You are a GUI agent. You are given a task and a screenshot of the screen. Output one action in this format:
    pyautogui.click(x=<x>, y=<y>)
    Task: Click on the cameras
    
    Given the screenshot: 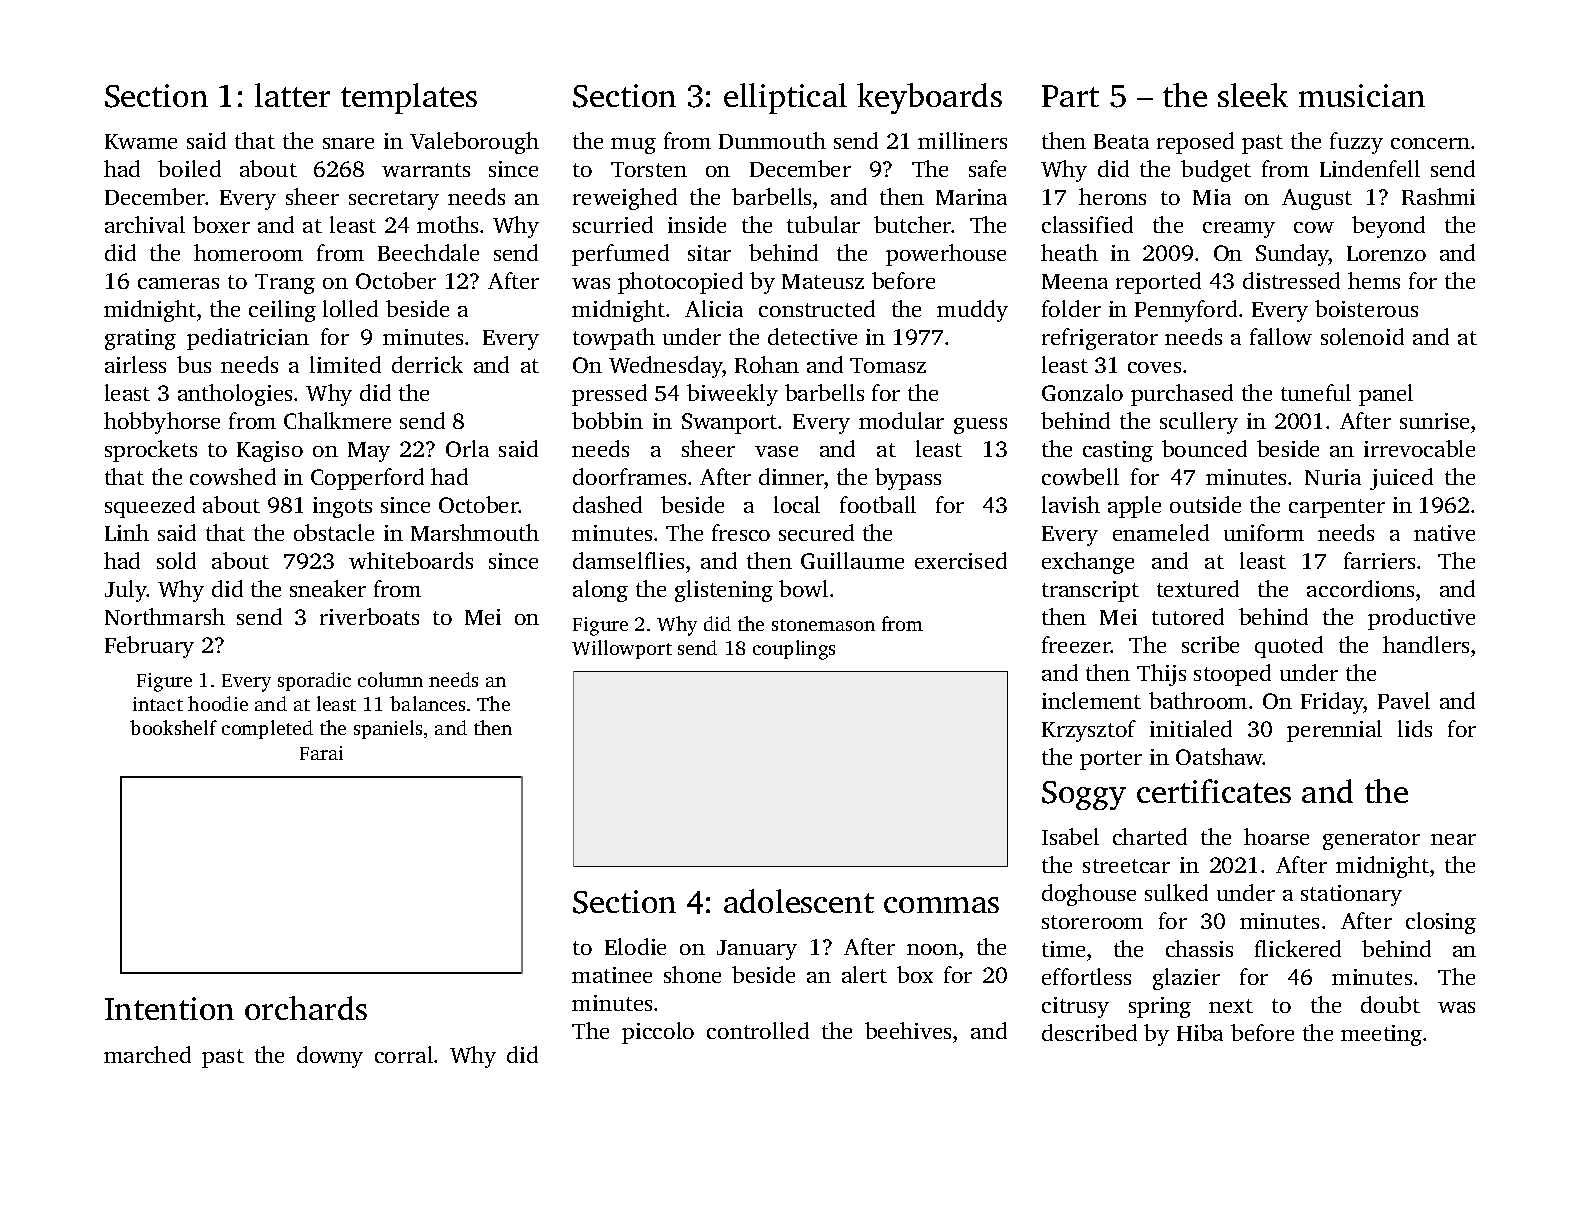 What is the action you would take?
    pyautogui.click(x=178, y=283)
